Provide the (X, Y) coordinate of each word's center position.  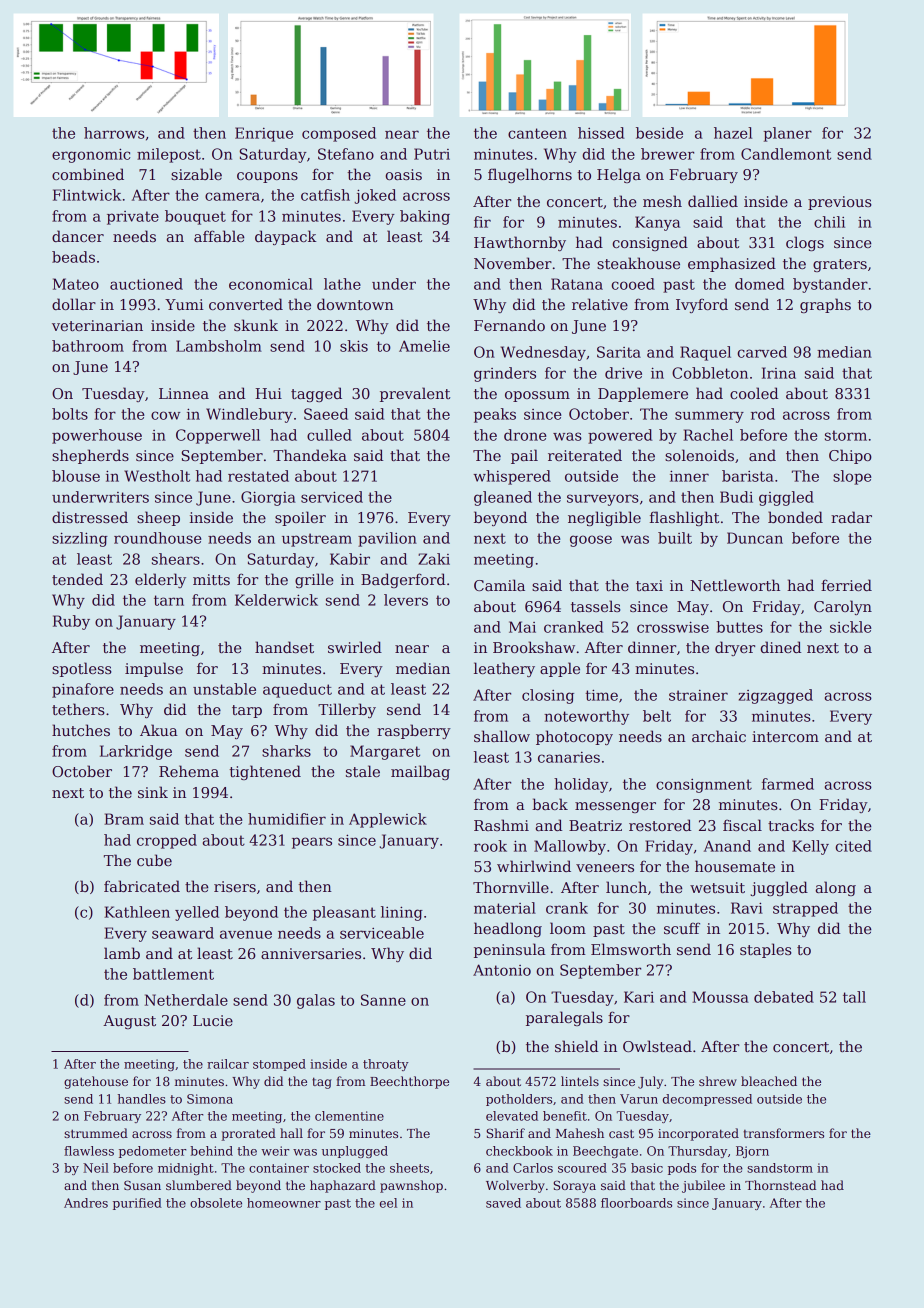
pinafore (83, 690)
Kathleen (137, 912)
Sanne (383, 1000)
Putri (432, 154)
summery (709, 417)
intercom (785, 736)
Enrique (264, 134)
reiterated (585, 455)
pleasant (344, 913)
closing (548, 696)
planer (787, 134)
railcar (228, 1064)
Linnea (184, 393)
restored (660, 825)
